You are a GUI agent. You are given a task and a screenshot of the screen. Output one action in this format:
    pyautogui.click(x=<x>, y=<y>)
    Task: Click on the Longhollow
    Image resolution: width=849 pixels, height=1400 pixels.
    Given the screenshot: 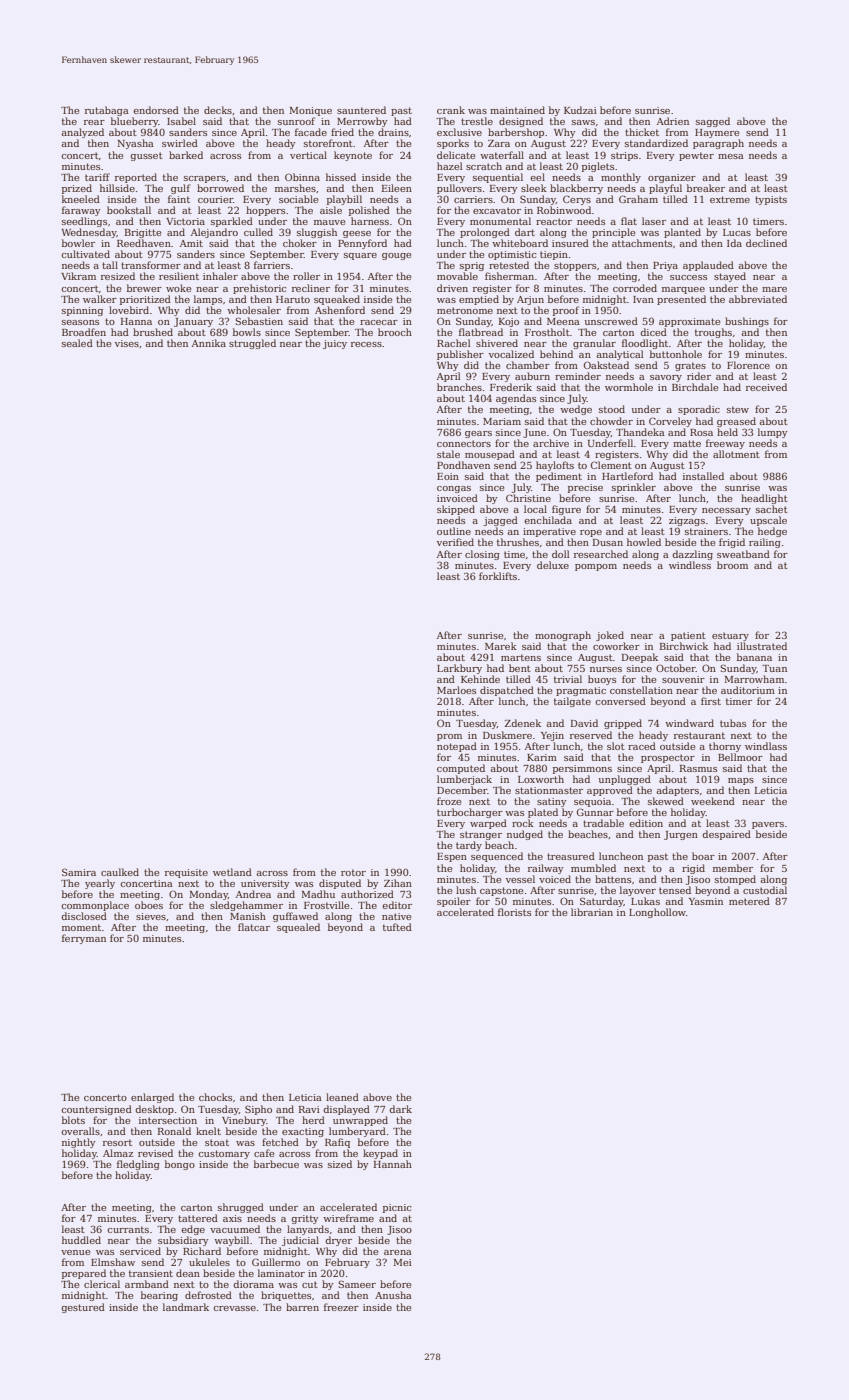 What is the action you would take?
    pyautogui.click(x=657, y=913)
